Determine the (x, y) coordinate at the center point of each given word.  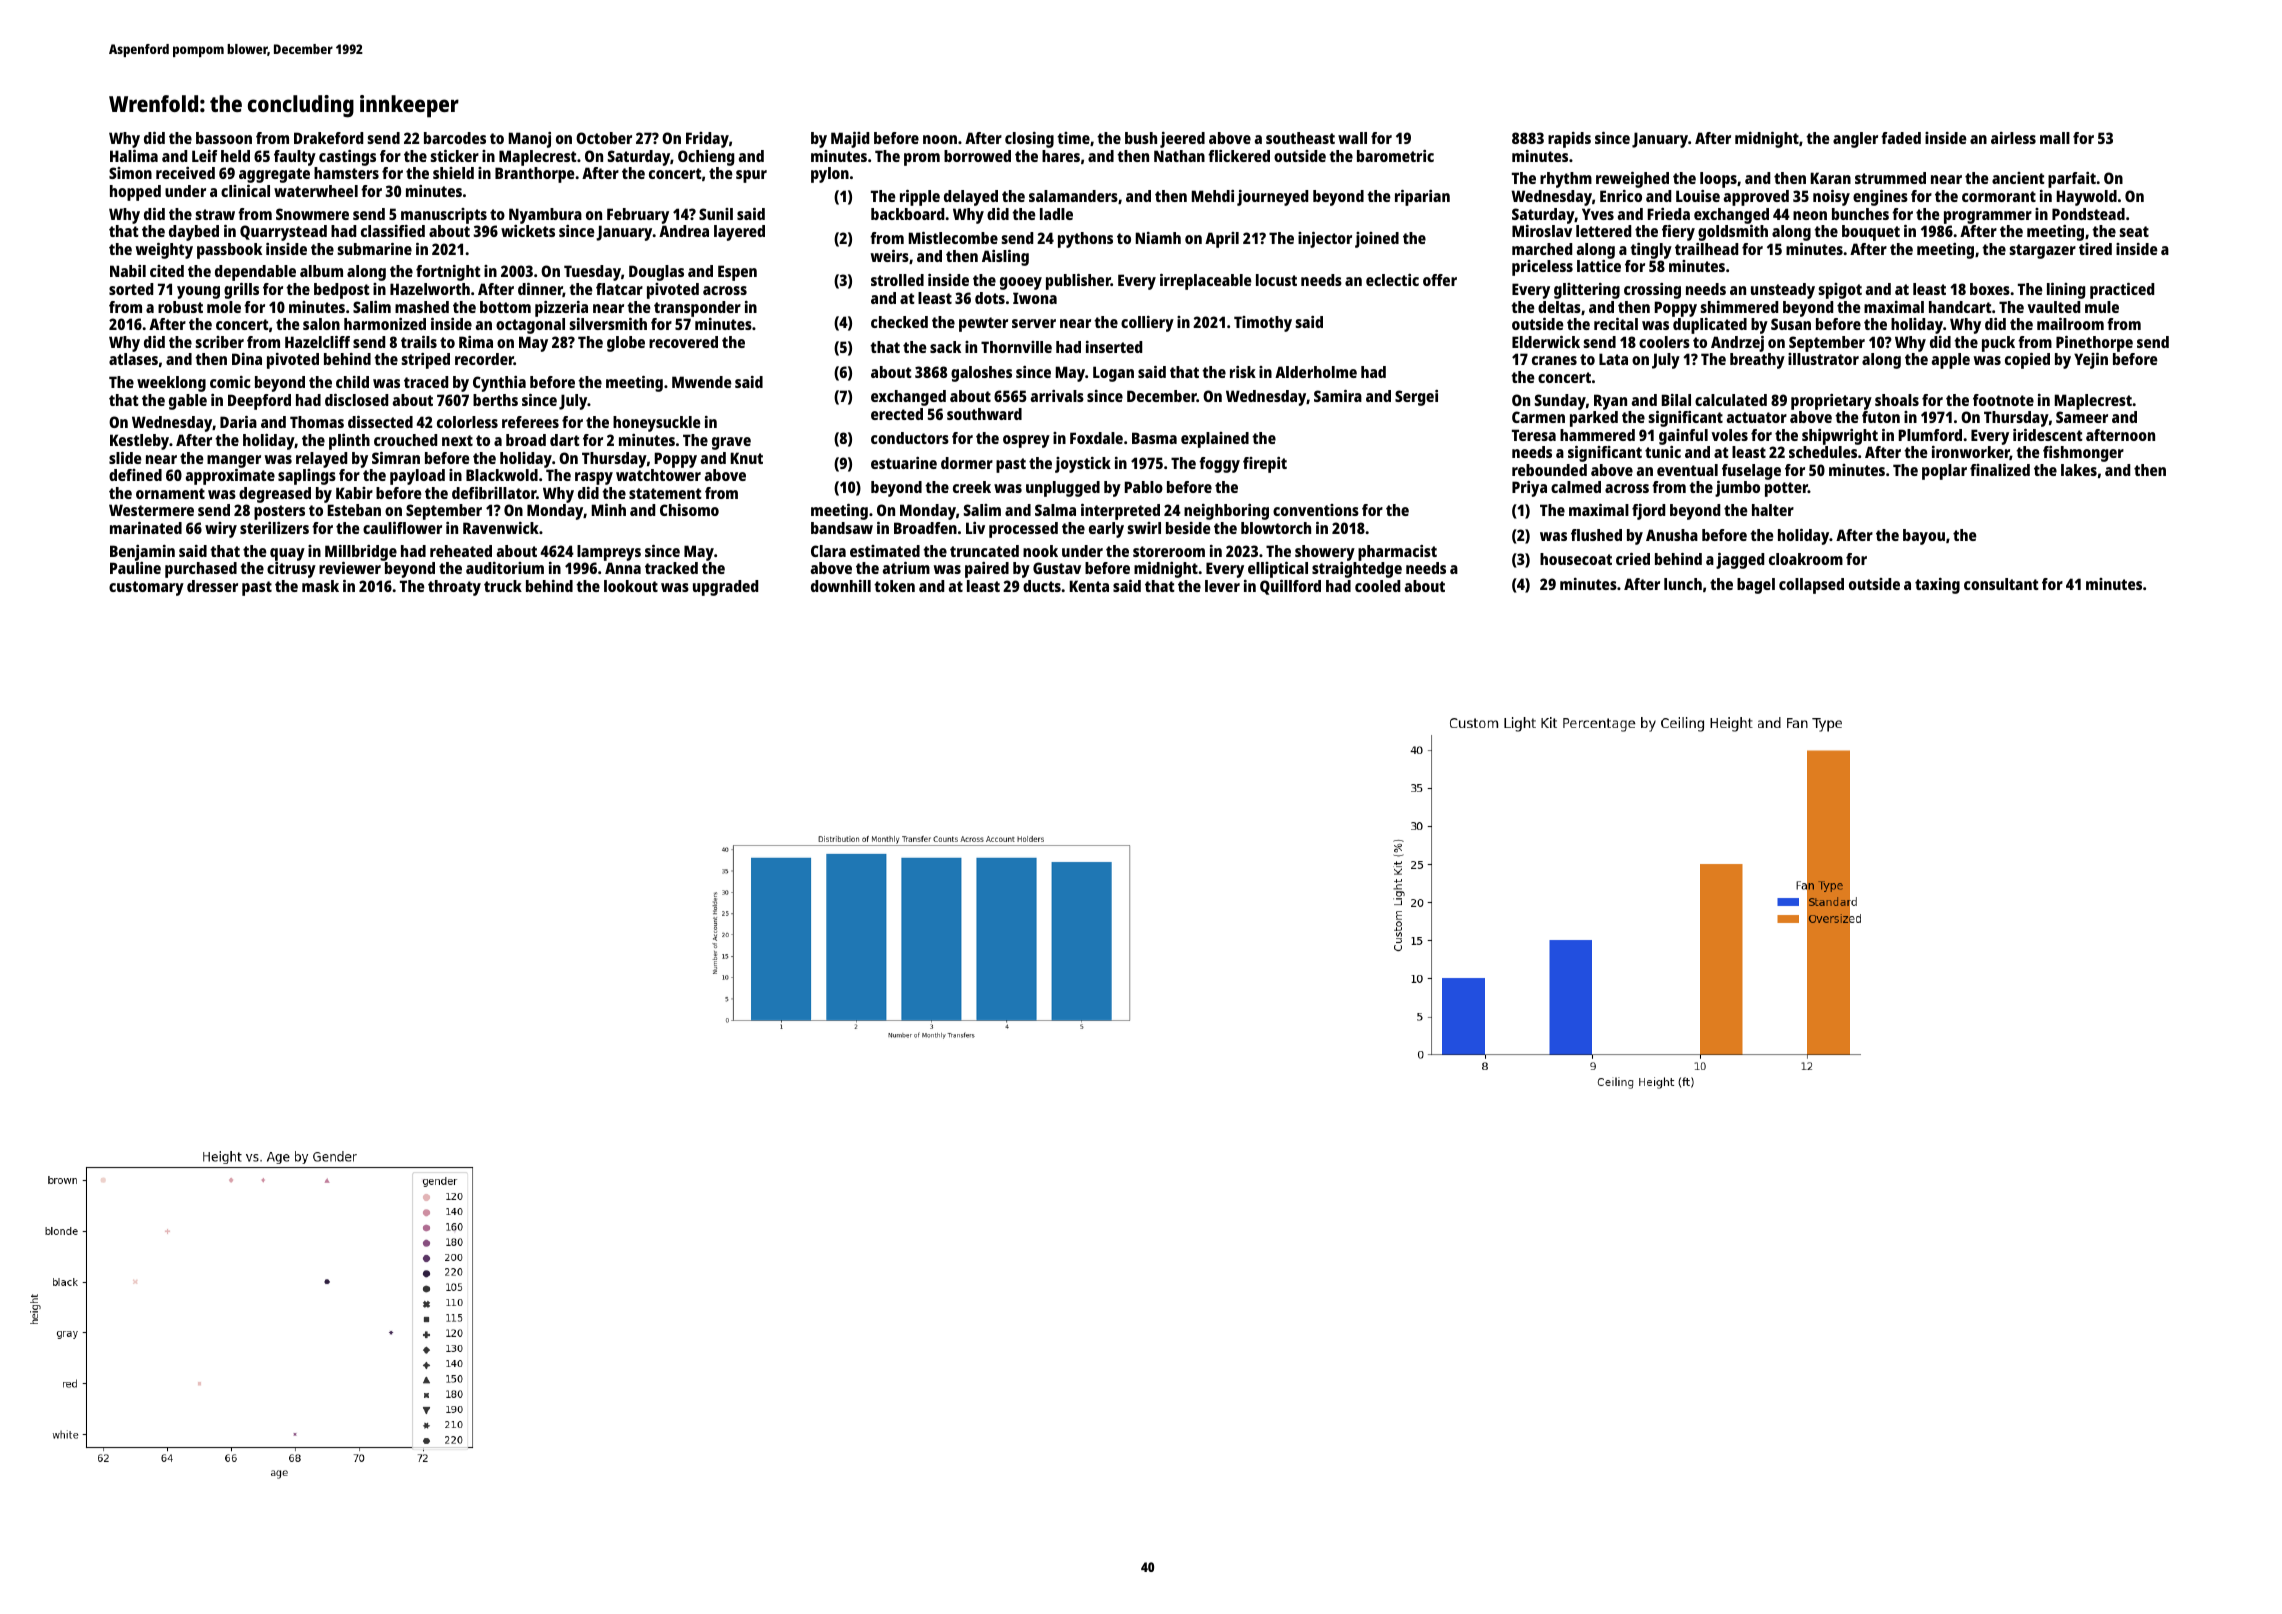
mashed (422, 307)
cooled (1377, 586)
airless (2013, 138)
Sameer (2082, 417)
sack (945, 347)
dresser (212, 586)
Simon (130, 173)
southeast (1300, 138)
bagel (1756, 586)
